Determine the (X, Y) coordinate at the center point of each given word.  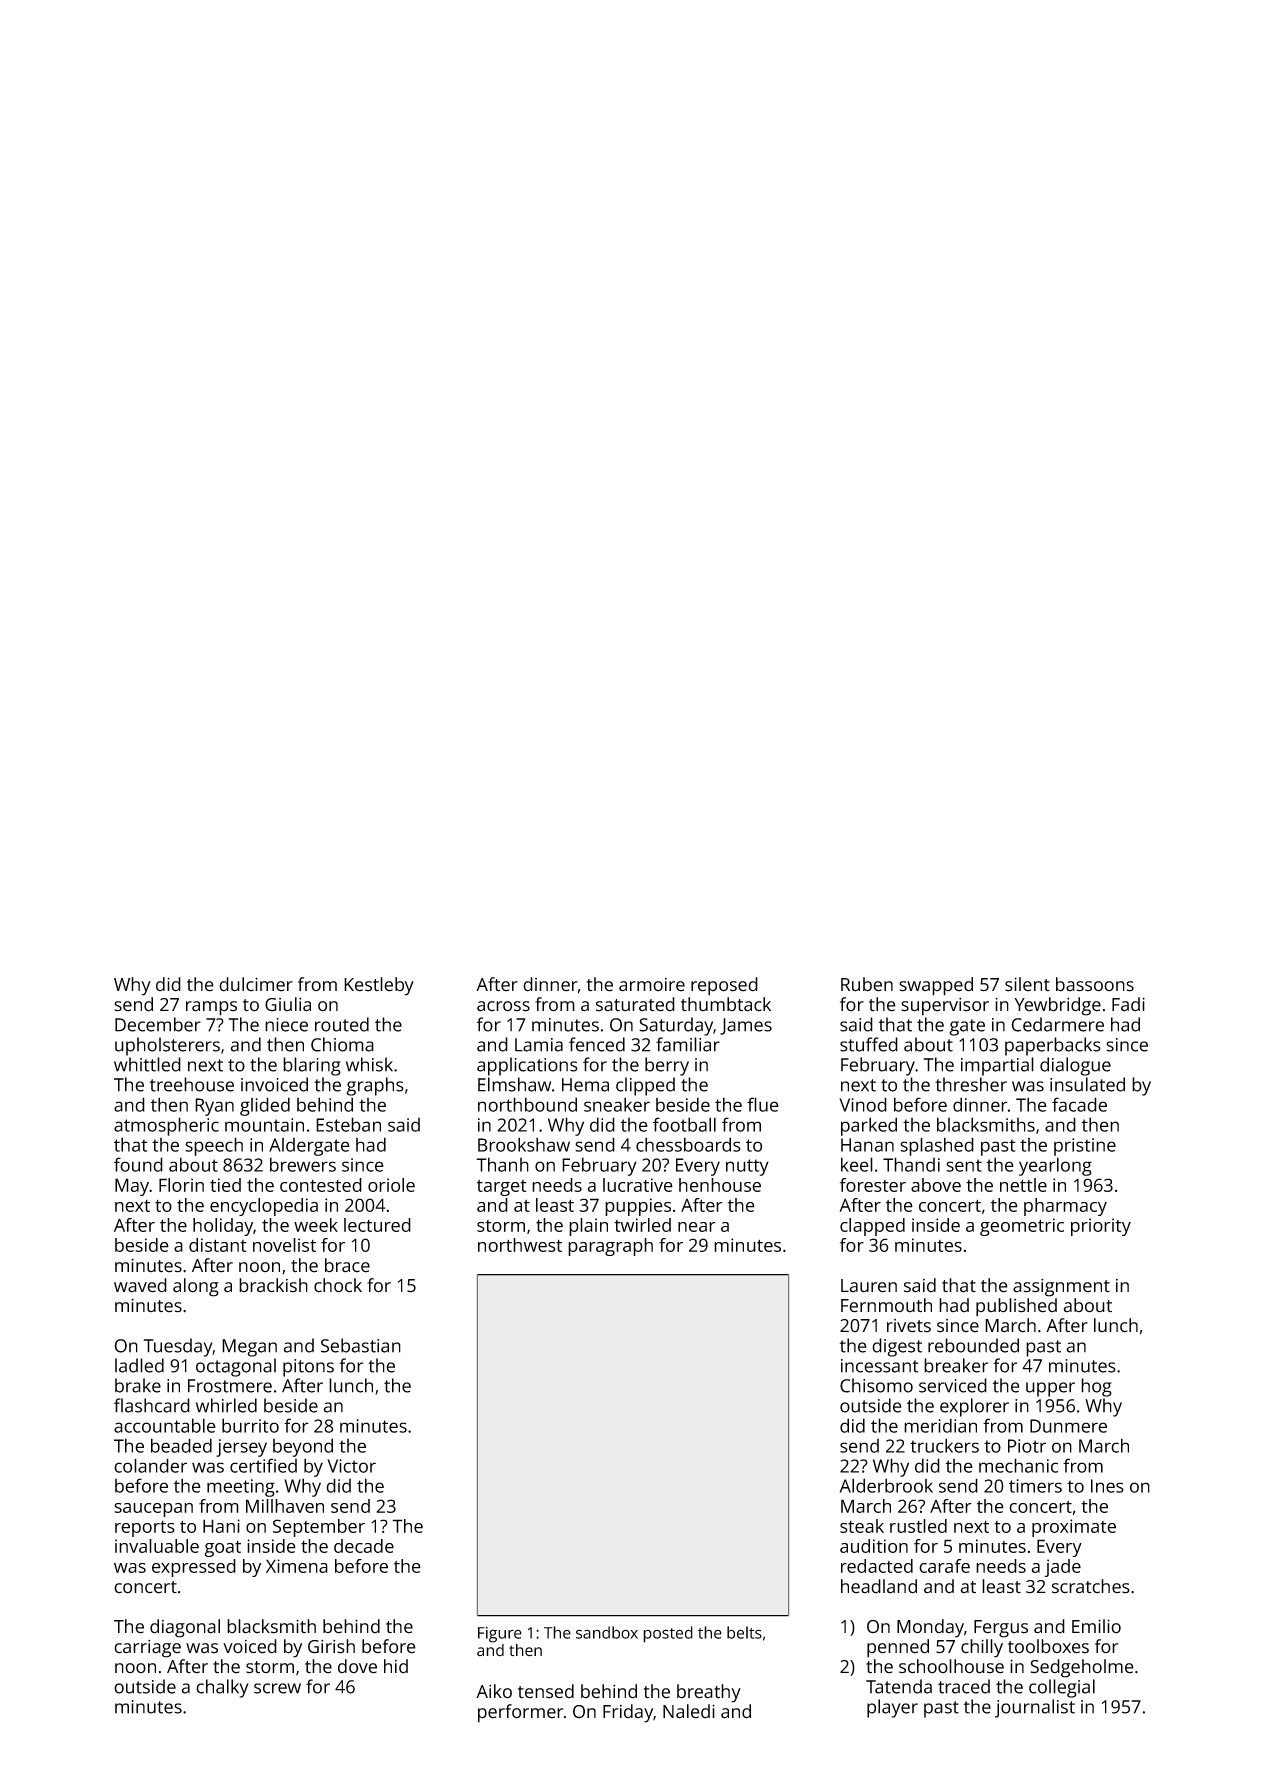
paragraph (610, 1247)
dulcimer (256, 984)
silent (1027, 984)
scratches (1091, 1586)
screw (277, 1688)
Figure (500, 1635)
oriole (391, 1185)
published (1016, 1307)
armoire (652, 985)
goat (222, 1549)
